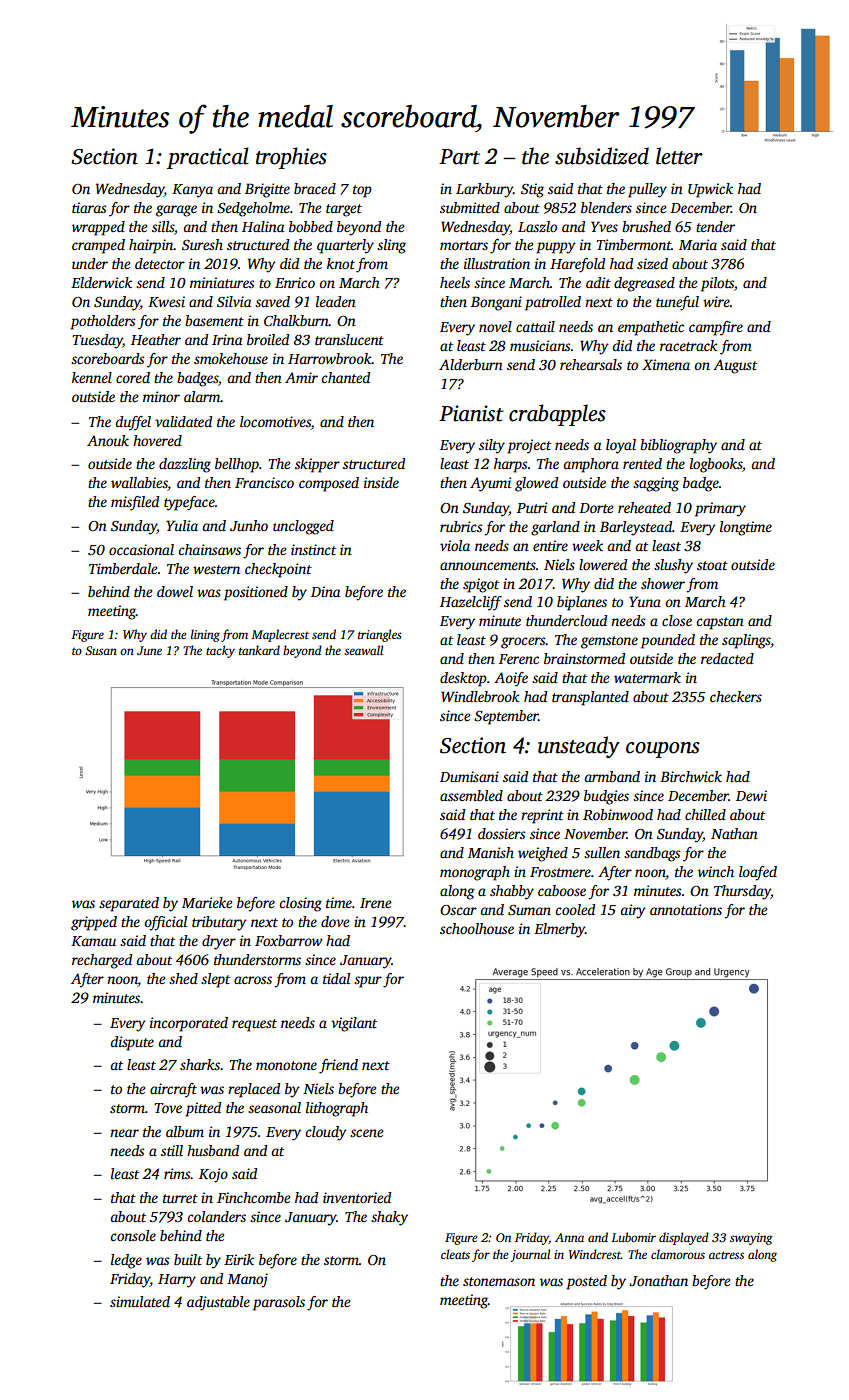  I want to click on Timberdale, so click(123, 568).
